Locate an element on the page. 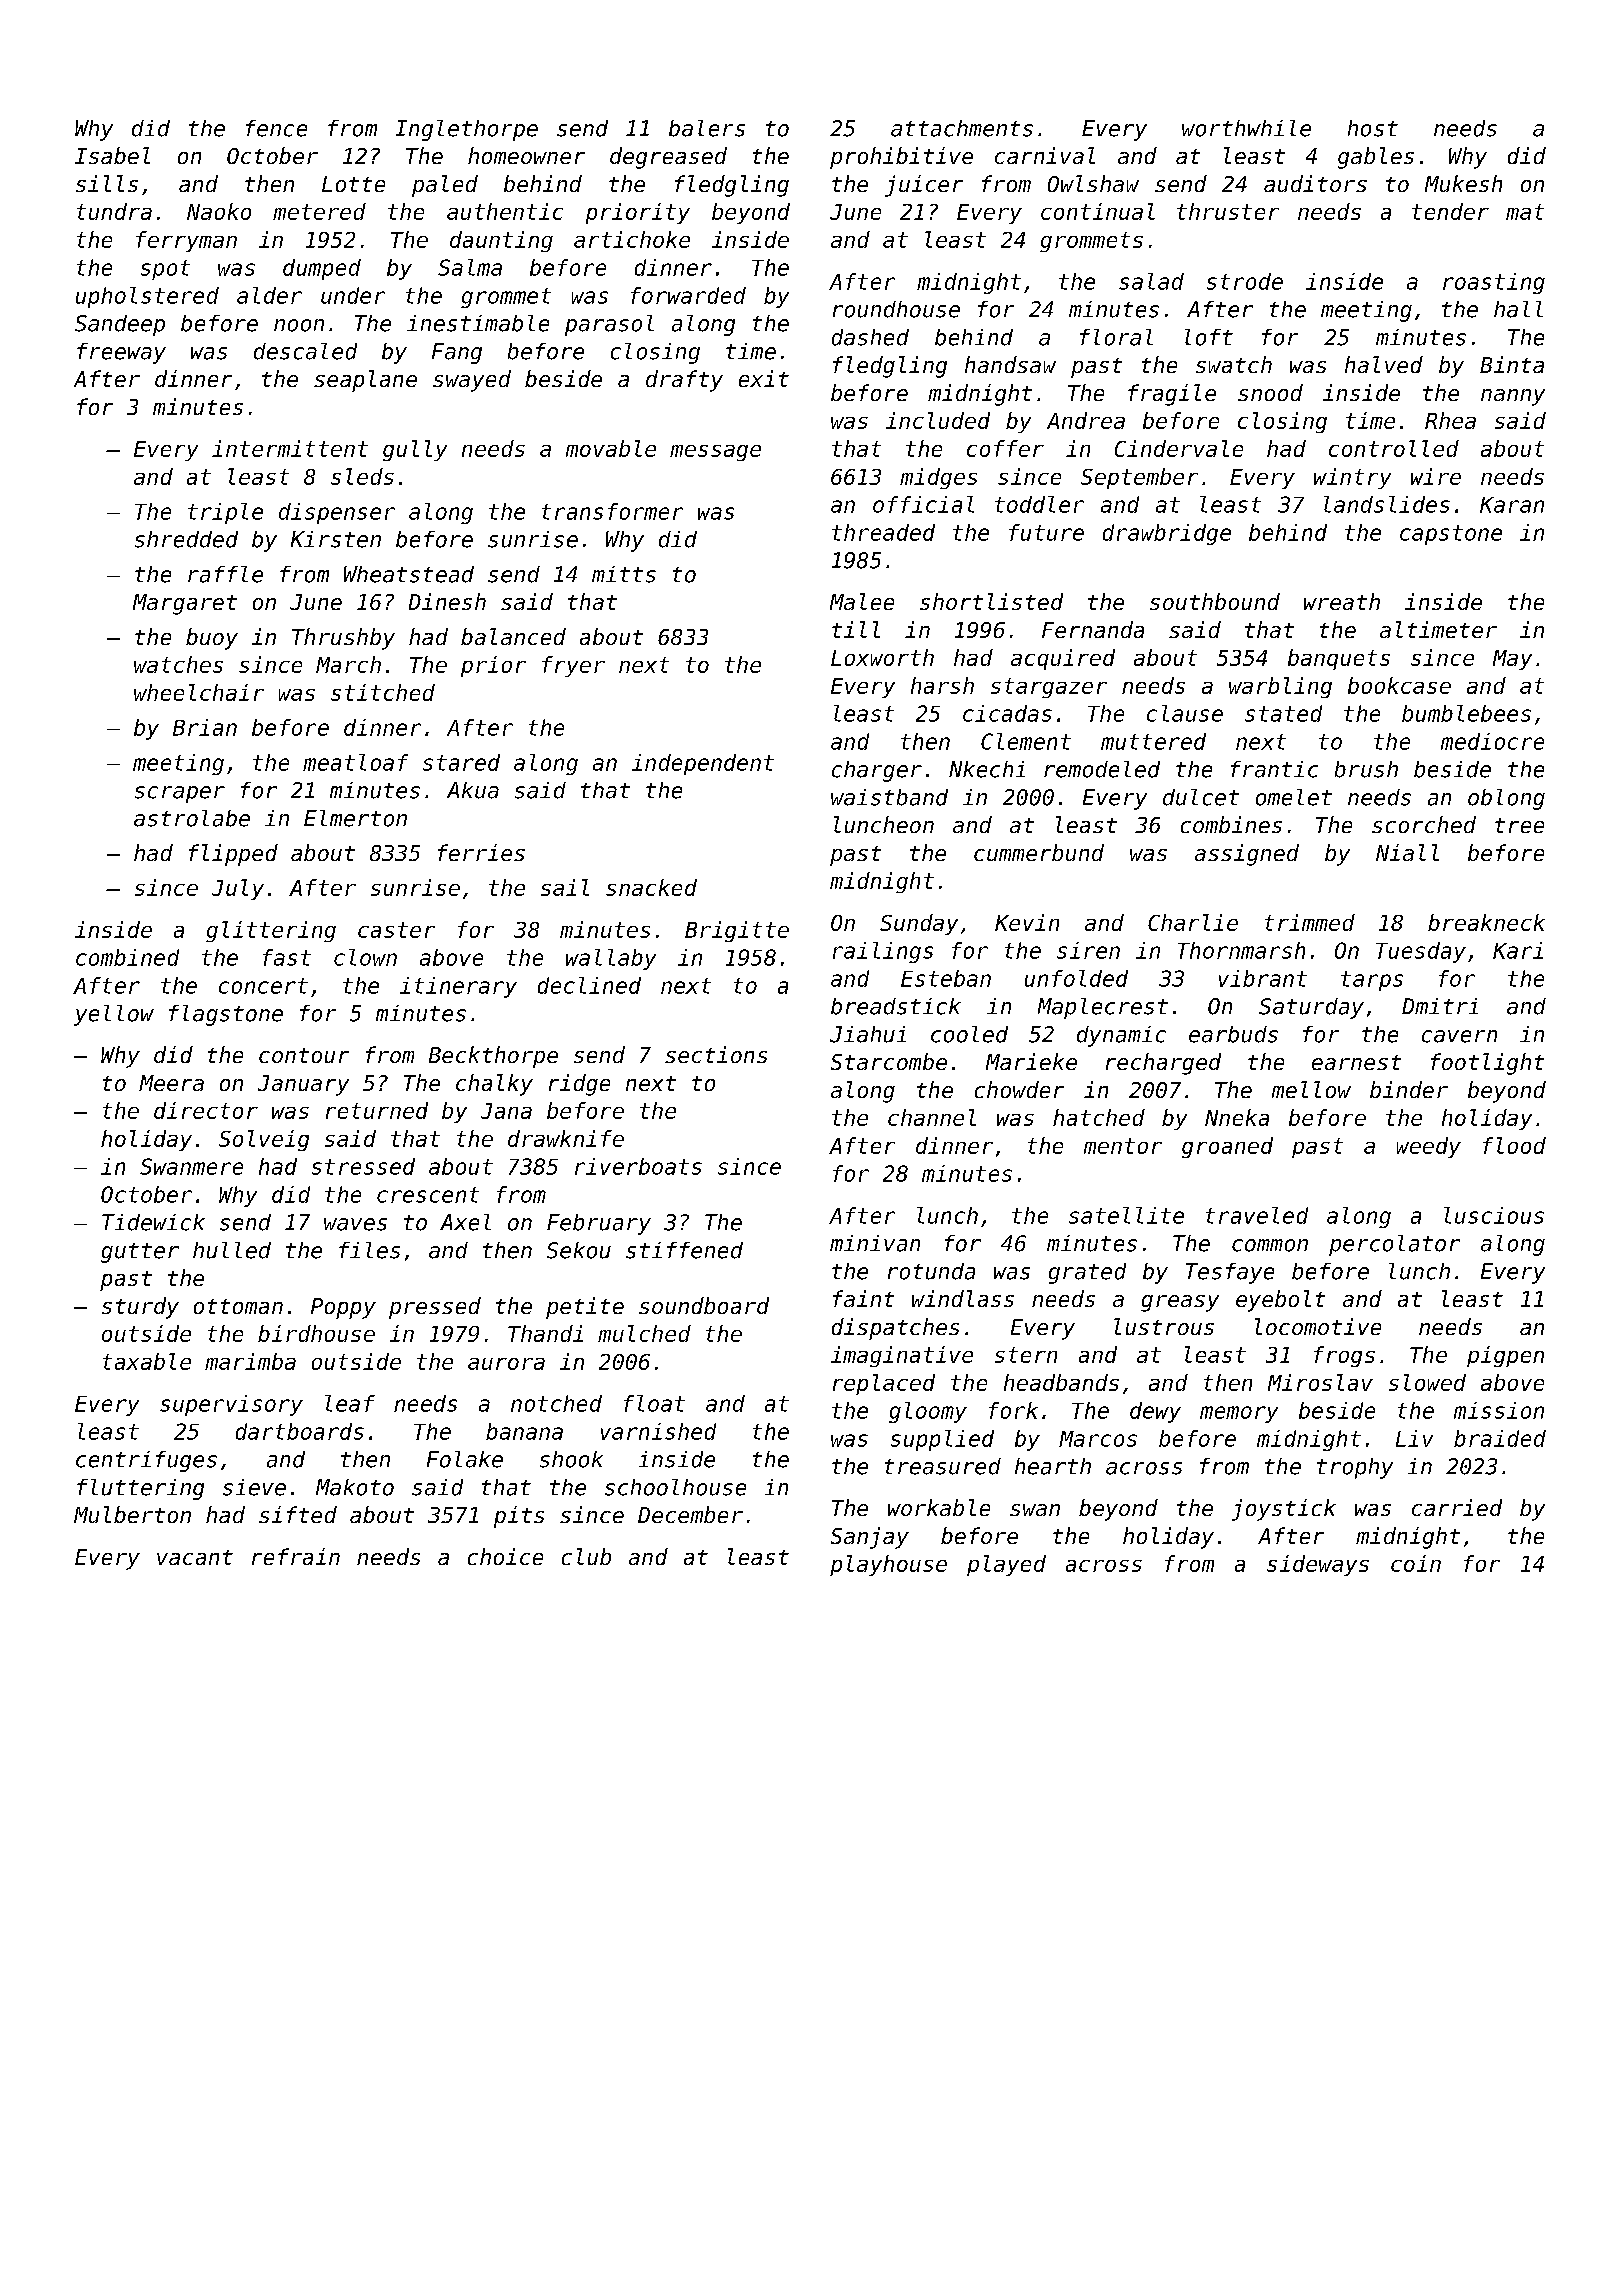 This document has width=1620, height=2292. mitts is located at coordinates (624, 574).
